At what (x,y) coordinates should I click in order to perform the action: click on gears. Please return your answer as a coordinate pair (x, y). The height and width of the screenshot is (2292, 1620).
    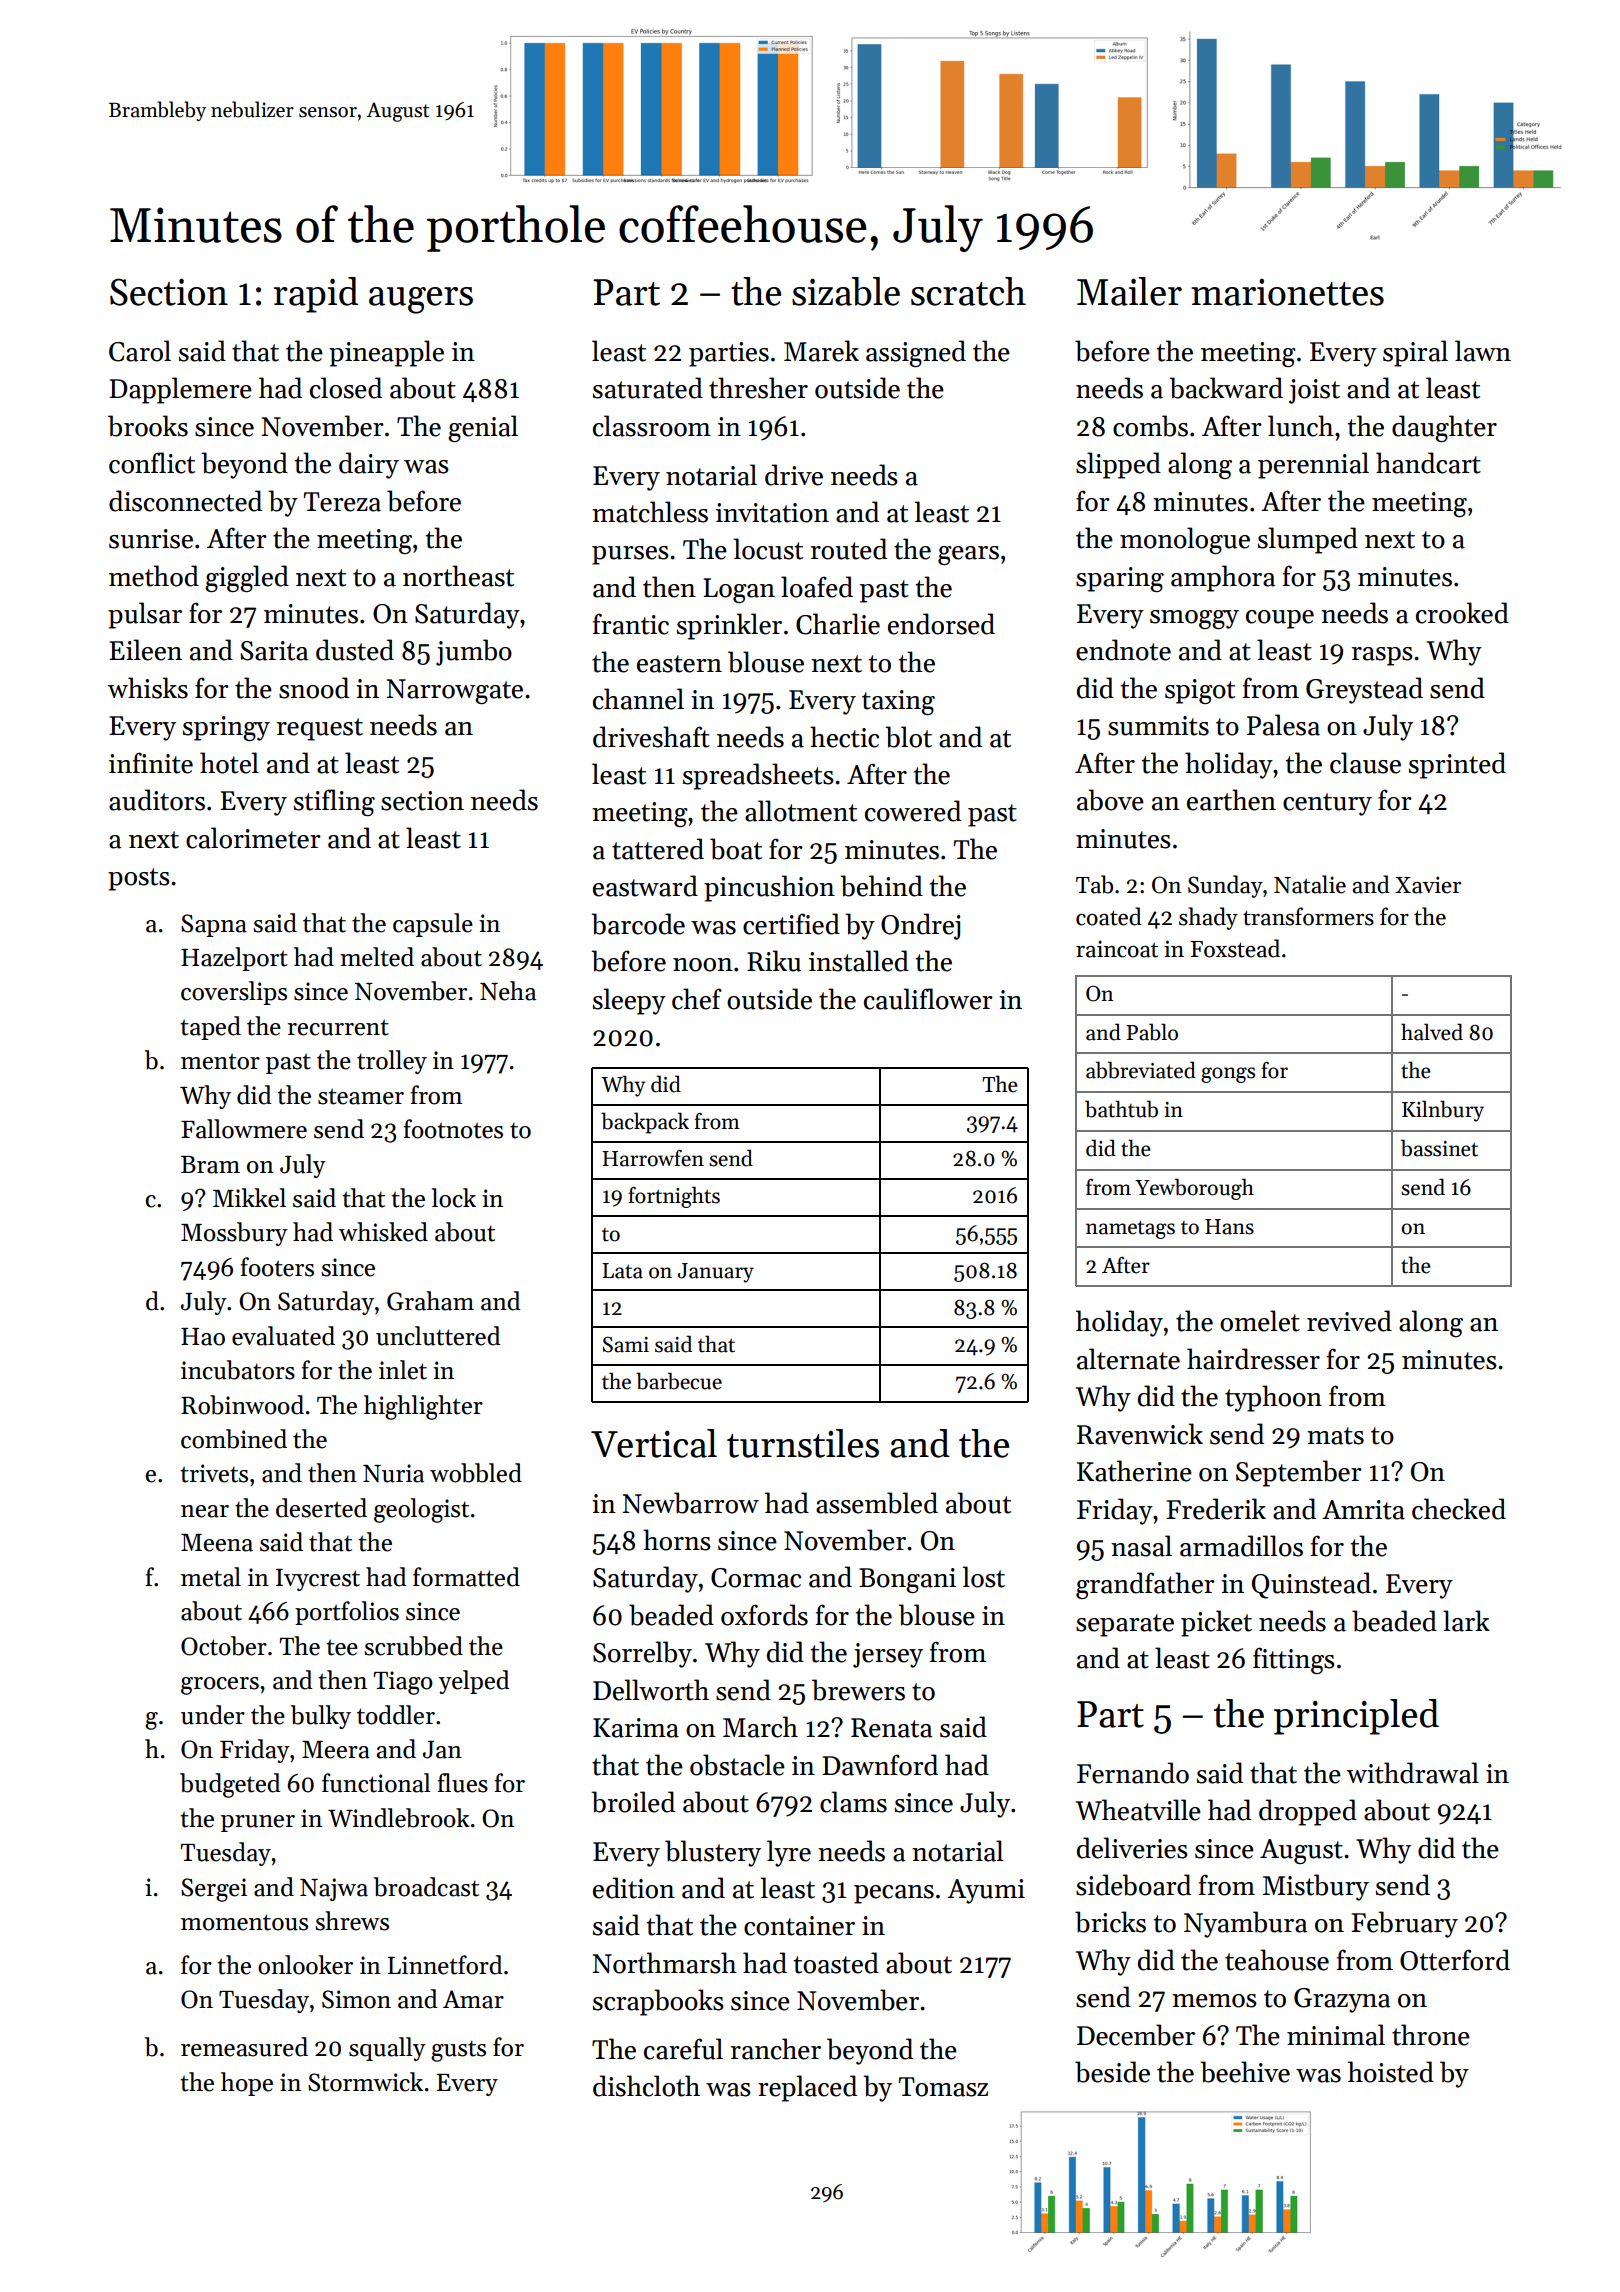
    Looking at the image, I should click on (968, 555).
